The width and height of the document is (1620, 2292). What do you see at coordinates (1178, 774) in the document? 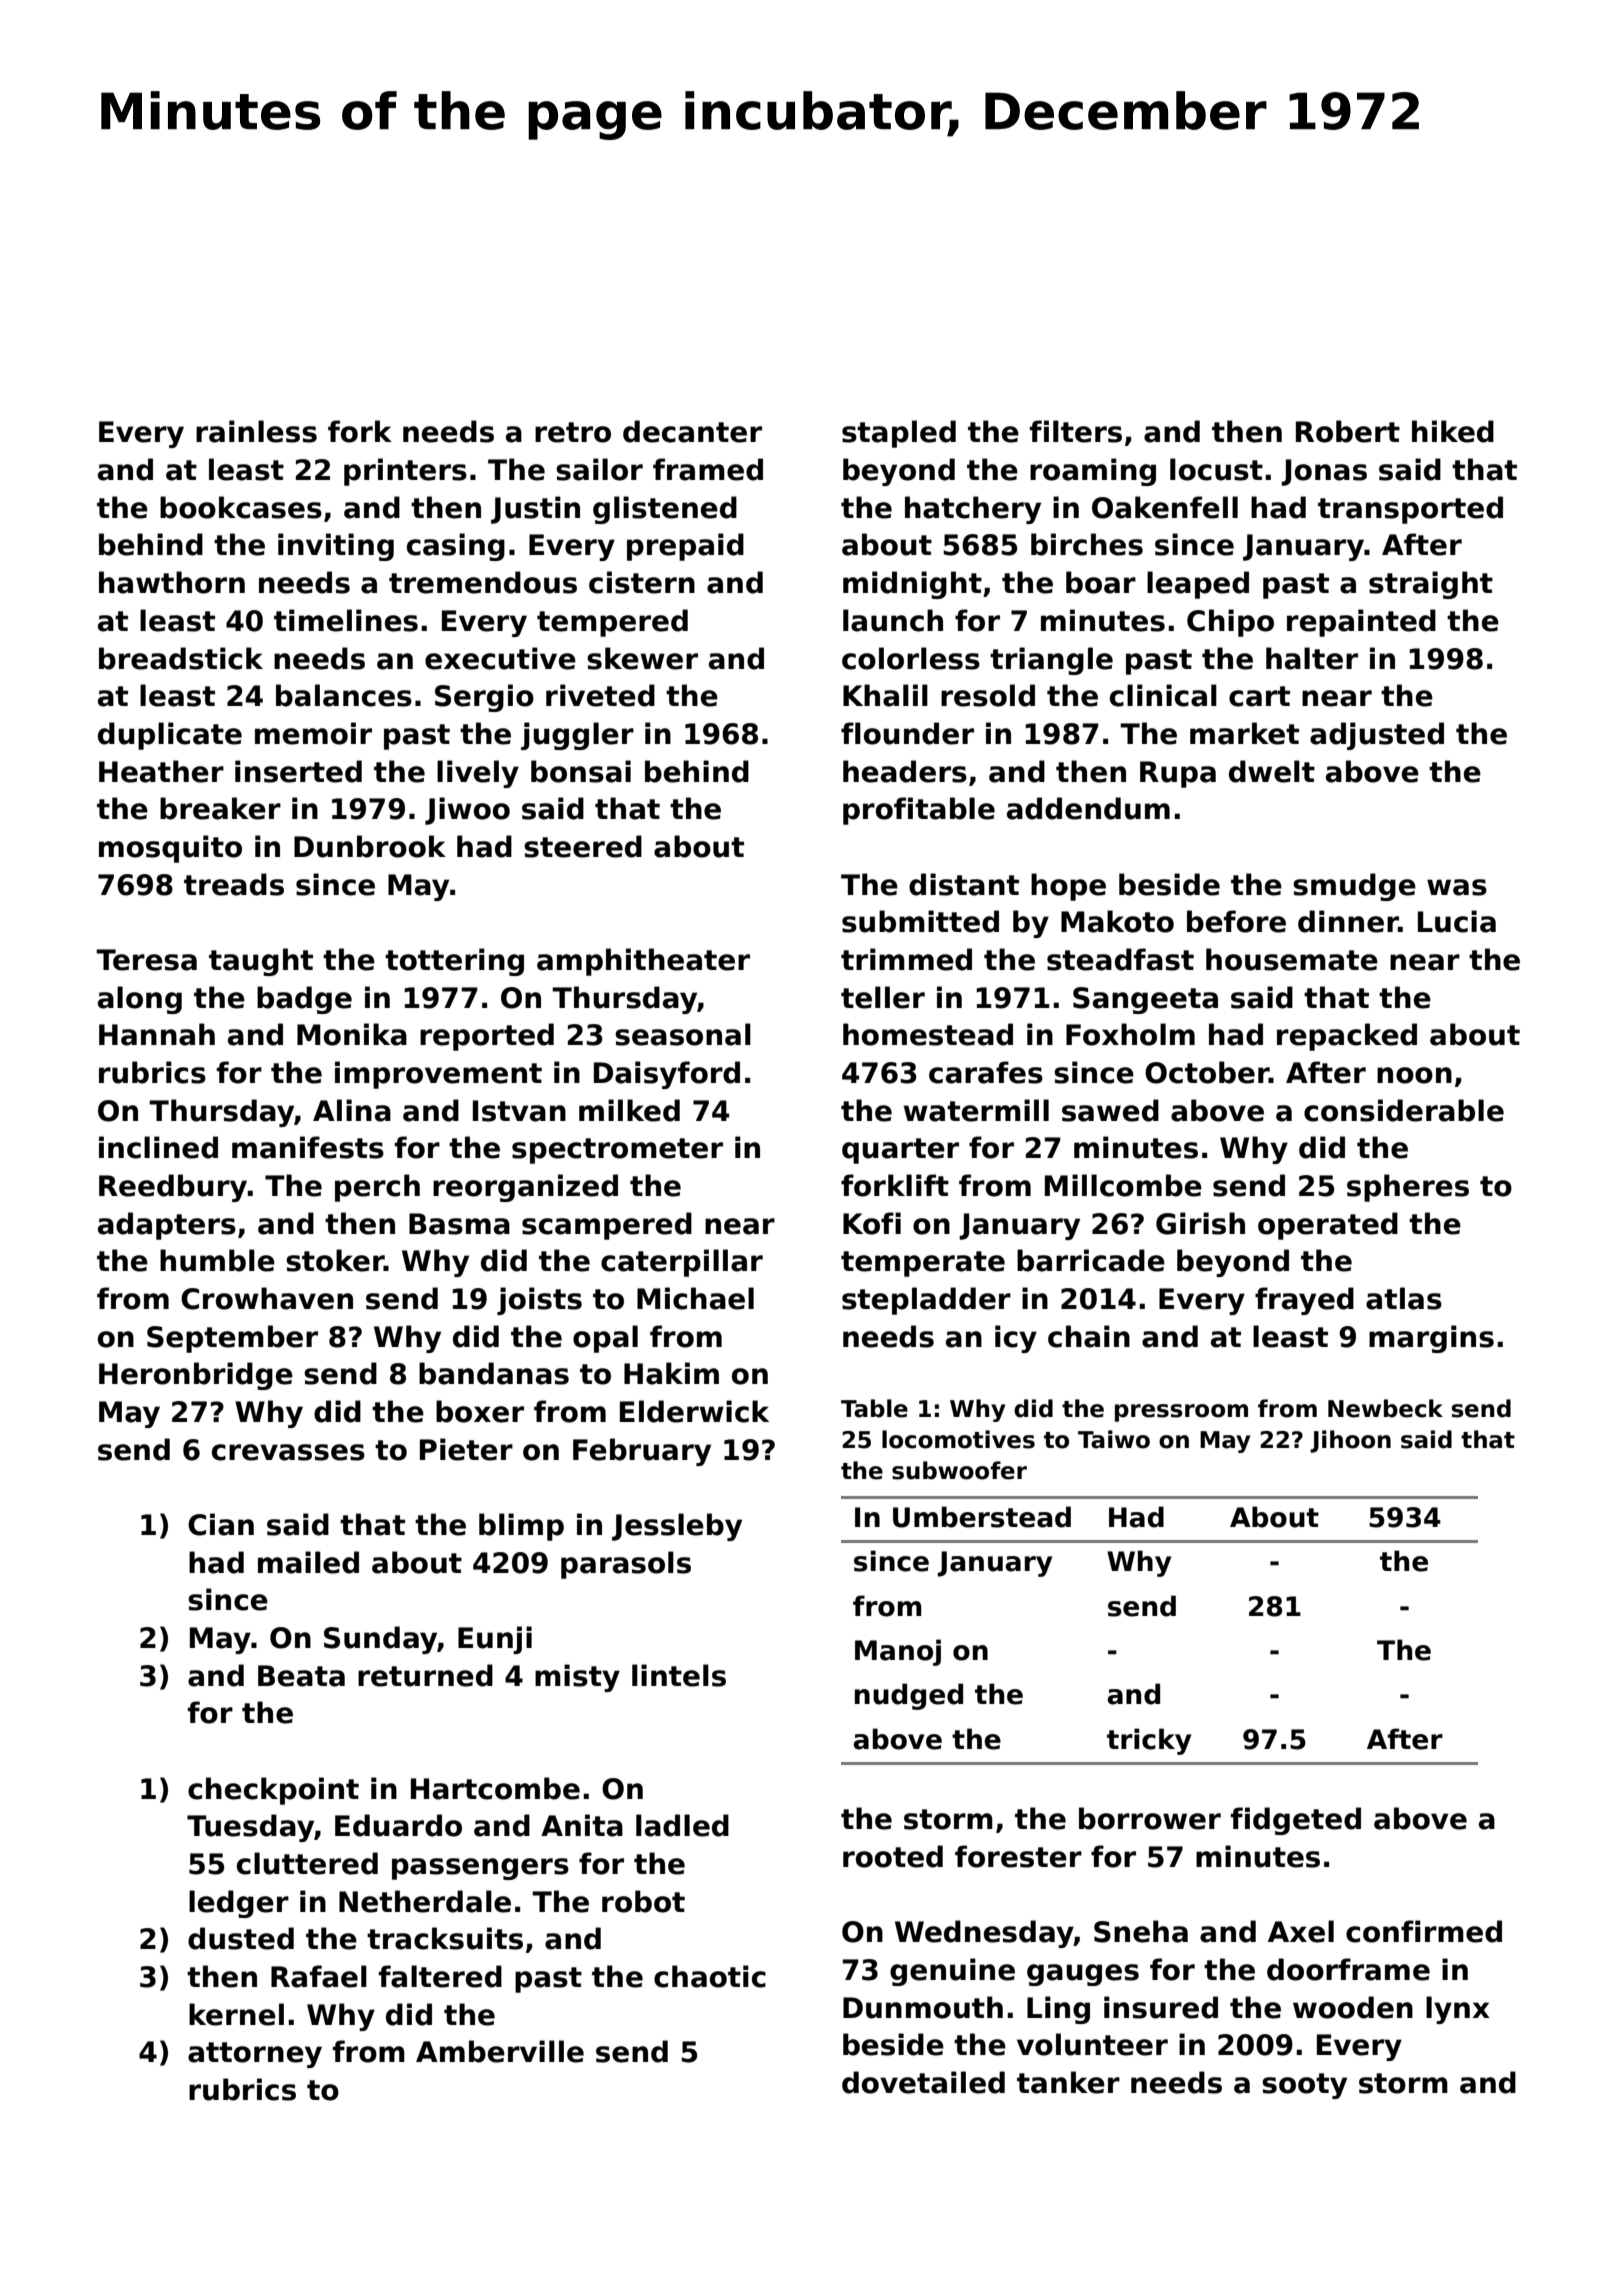
I see `Rupa` at bounding box center [1178, 774].
